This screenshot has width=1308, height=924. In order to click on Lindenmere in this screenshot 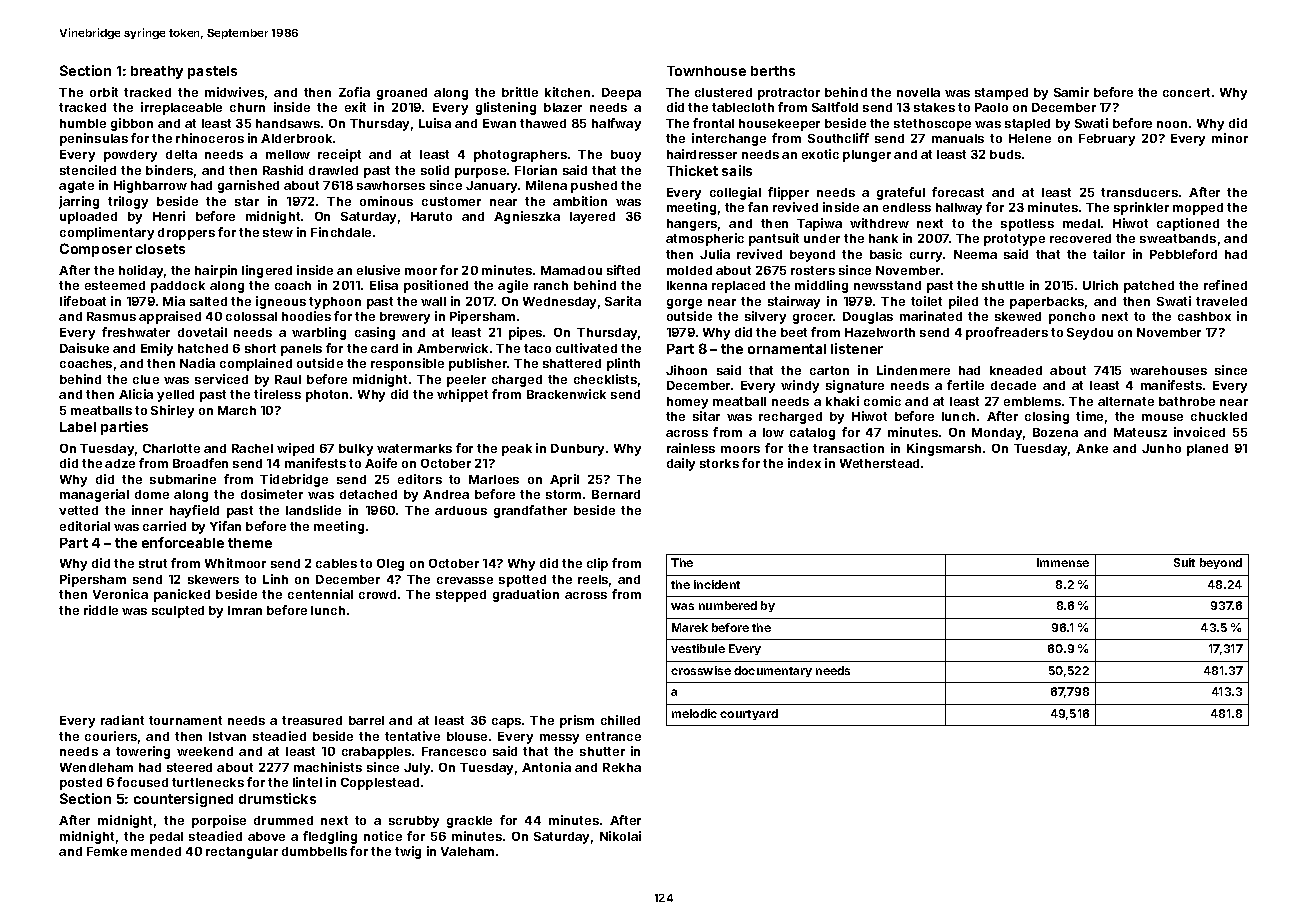, I will do `click(913, 370)`.
